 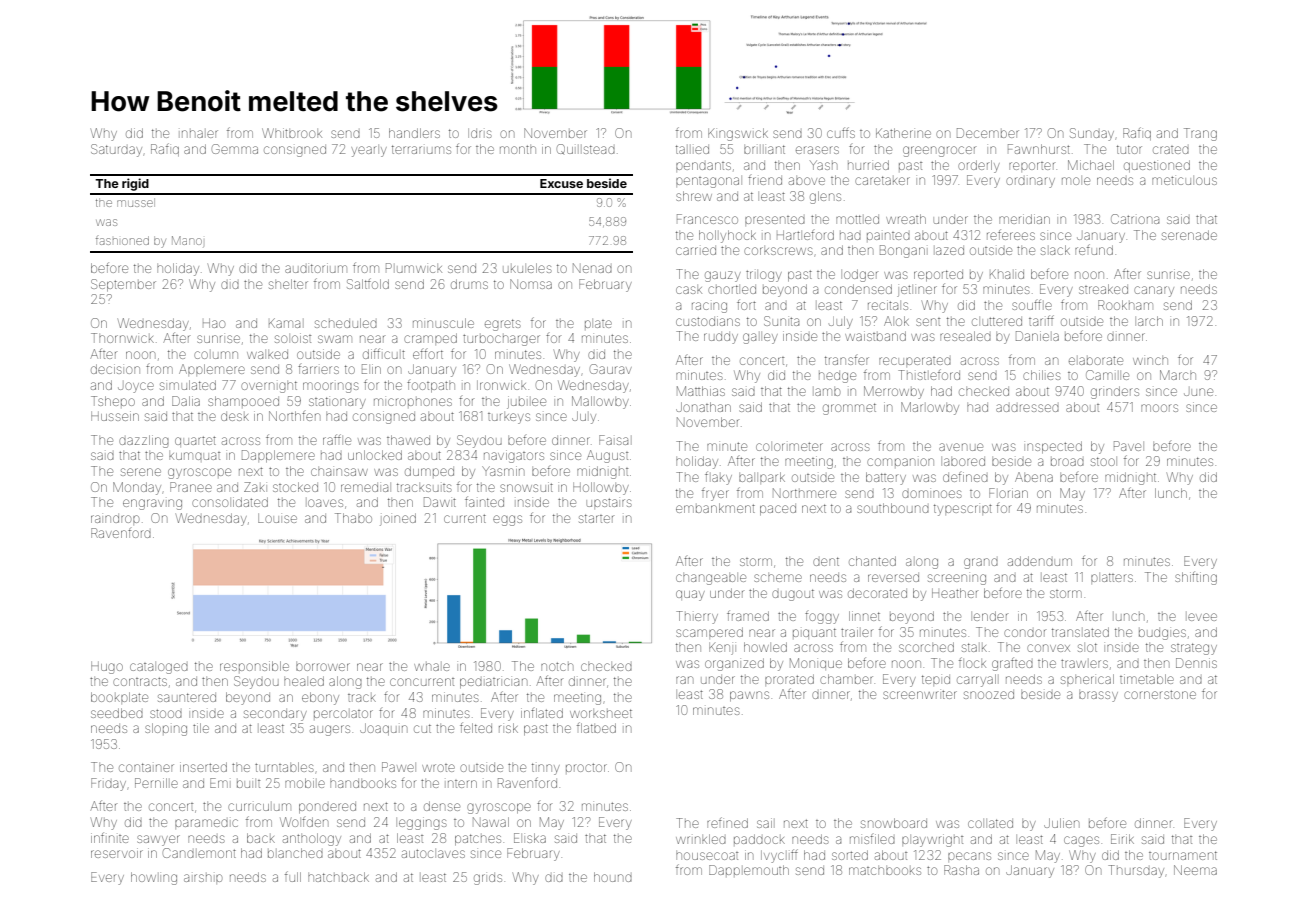 What do you see at coordinates (981, 563) in the image?
I see `grand` at bounding box center [981, 563].
